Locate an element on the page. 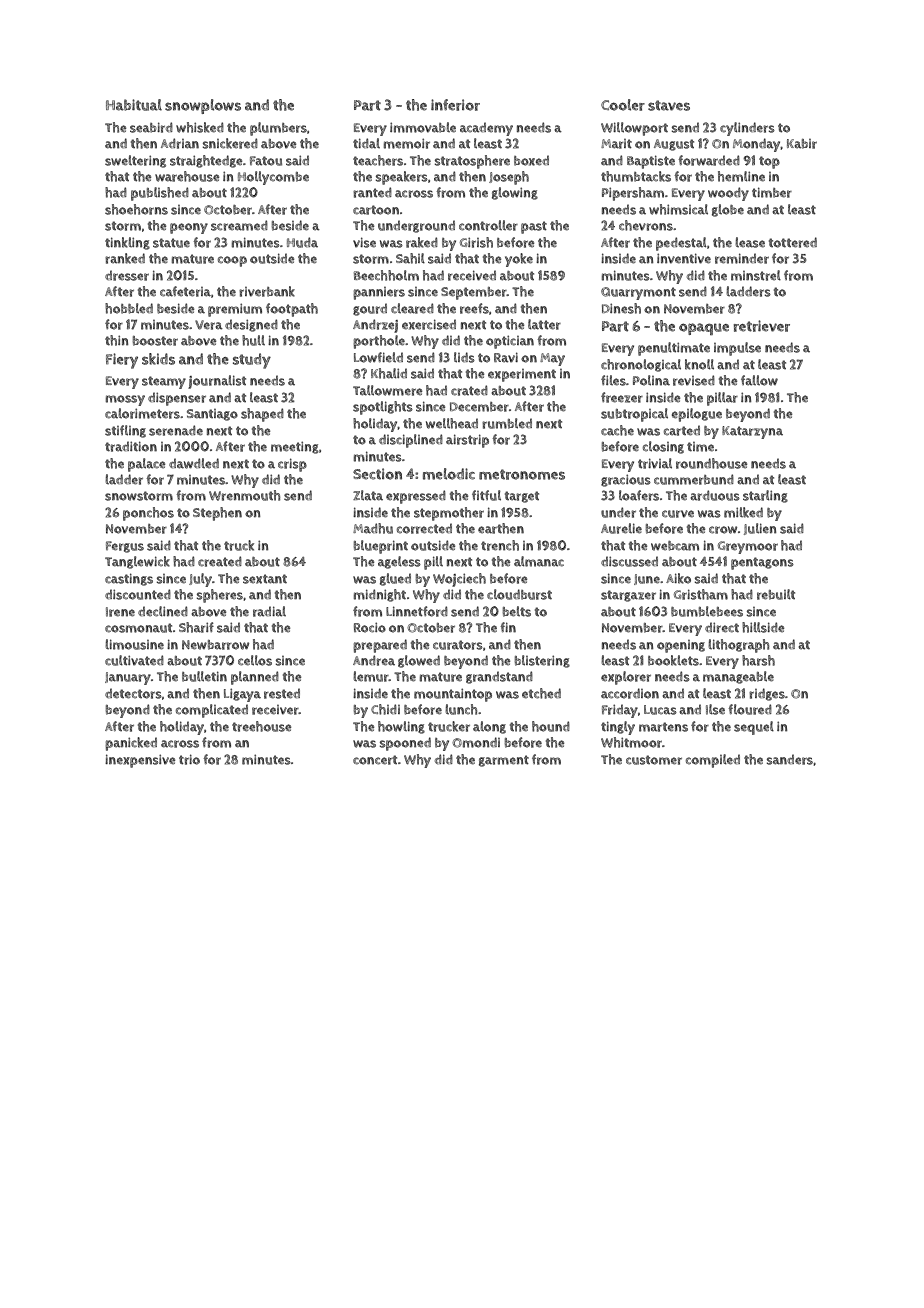 This document has width=924, height=1308. staves is located at coordinates (669, 105).
